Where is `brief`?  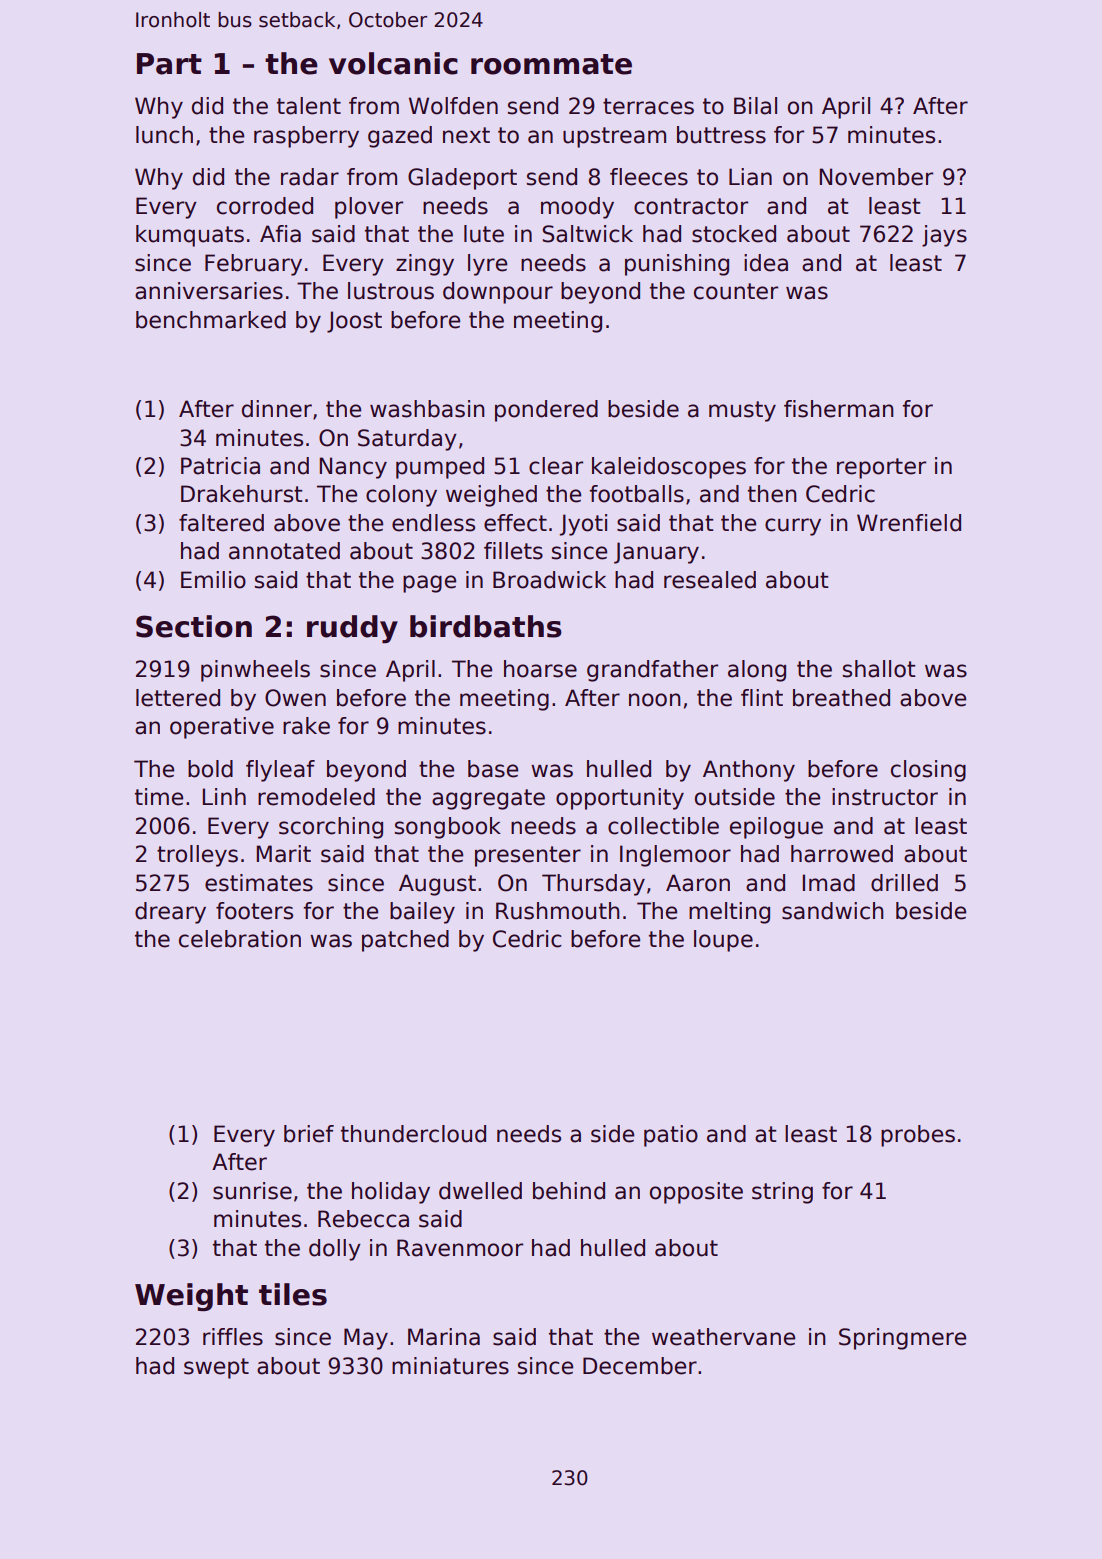
brief is located at coordinates (309, 1134).
